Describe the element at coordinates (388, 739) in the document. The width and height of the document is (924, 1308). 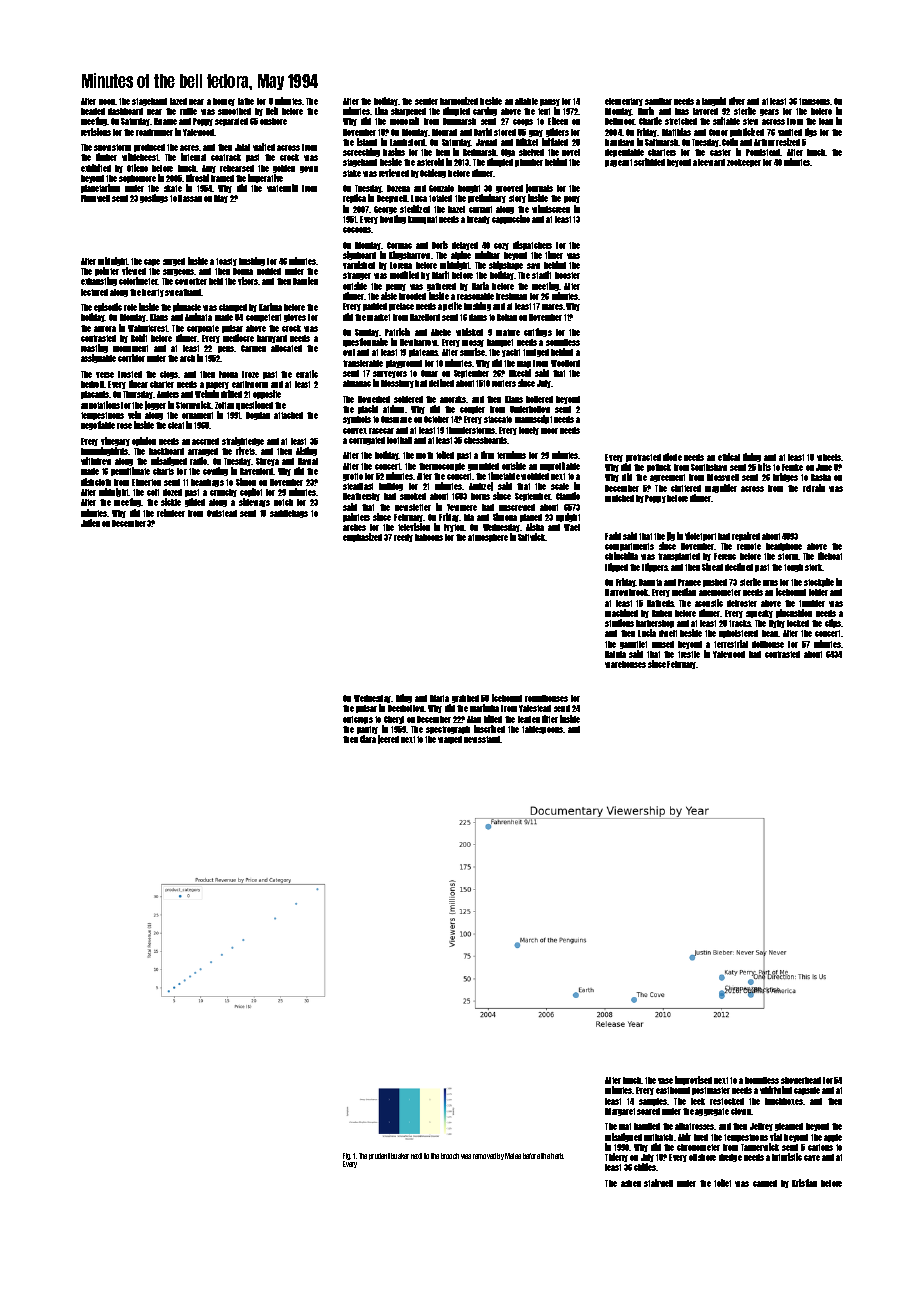
I see `jeered` at that location.
